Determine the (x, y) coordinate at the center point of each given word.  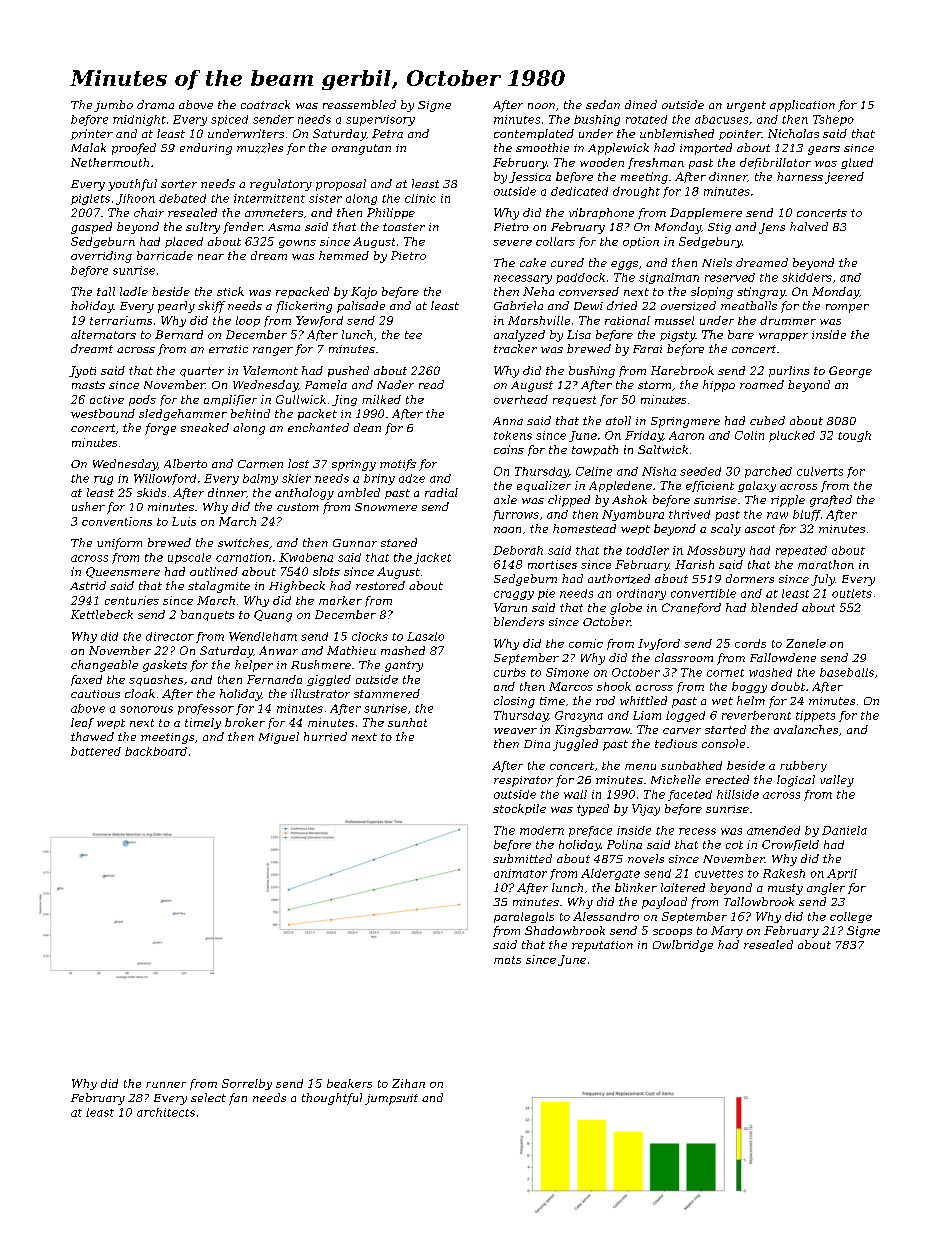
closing (514, 702)
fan (238, 1099)
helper (254, 666)
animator (520, 873)
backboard (156, 751)
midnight (139, 120)
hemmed (344, 255)
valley (837, 781)
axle (505, 499)
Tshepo (833, 120)
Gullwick (301, 399)
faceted (690, 795)
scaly (726, 530)
